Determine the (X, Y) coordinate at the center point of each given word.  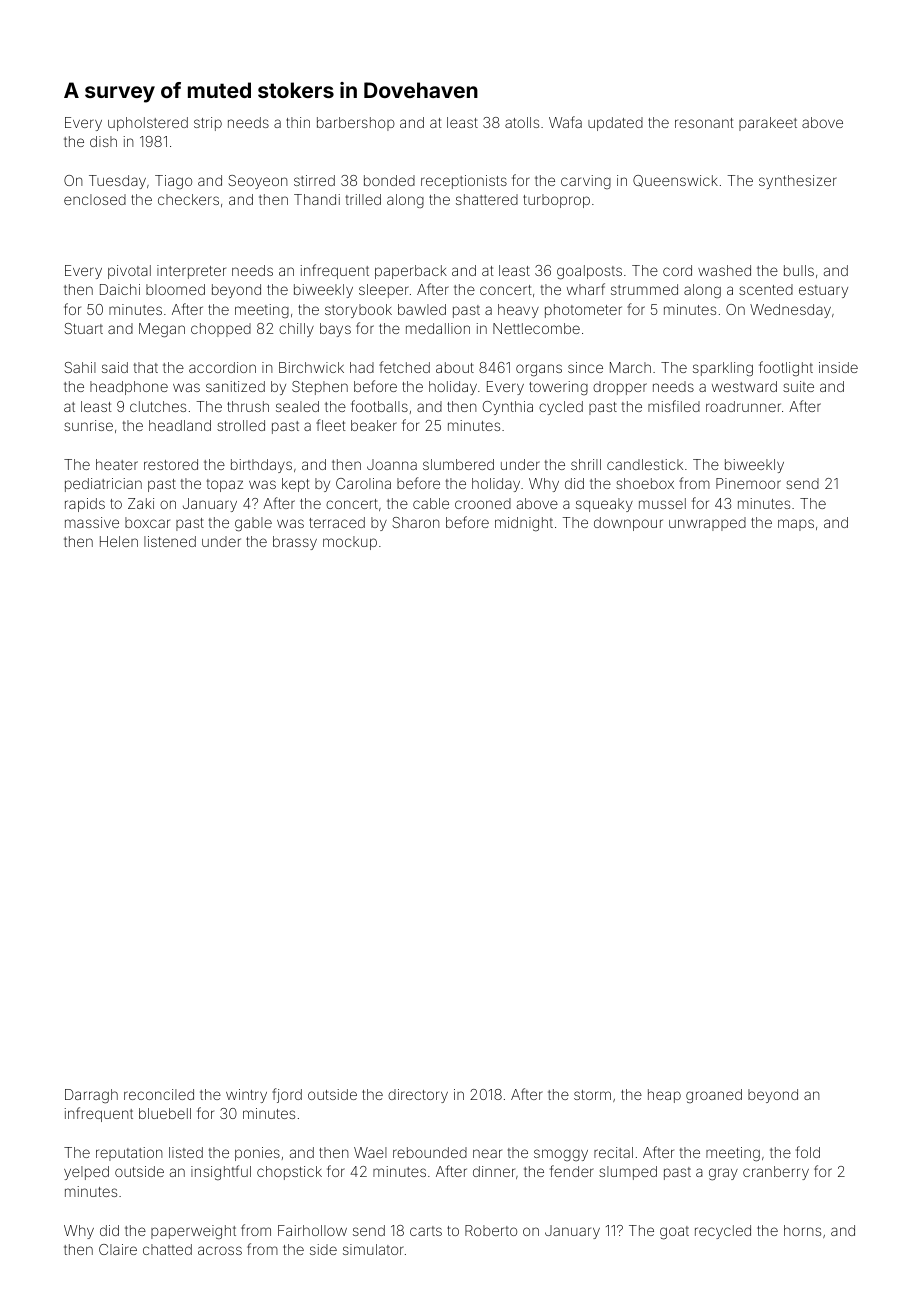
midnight (524, 524)
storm (592, 1095)
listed (186, 1152)
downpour (628, 524)
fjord (287, 1095)
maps (796, 525)
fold (808, 1152)
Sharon (416, 522)
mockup (350, 543)
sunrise (88, 425)
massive (92, 522)
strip (208, 124)
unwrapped (707, 524)
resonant (704, 123)
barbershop (356, 124)
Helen (119, 541)
